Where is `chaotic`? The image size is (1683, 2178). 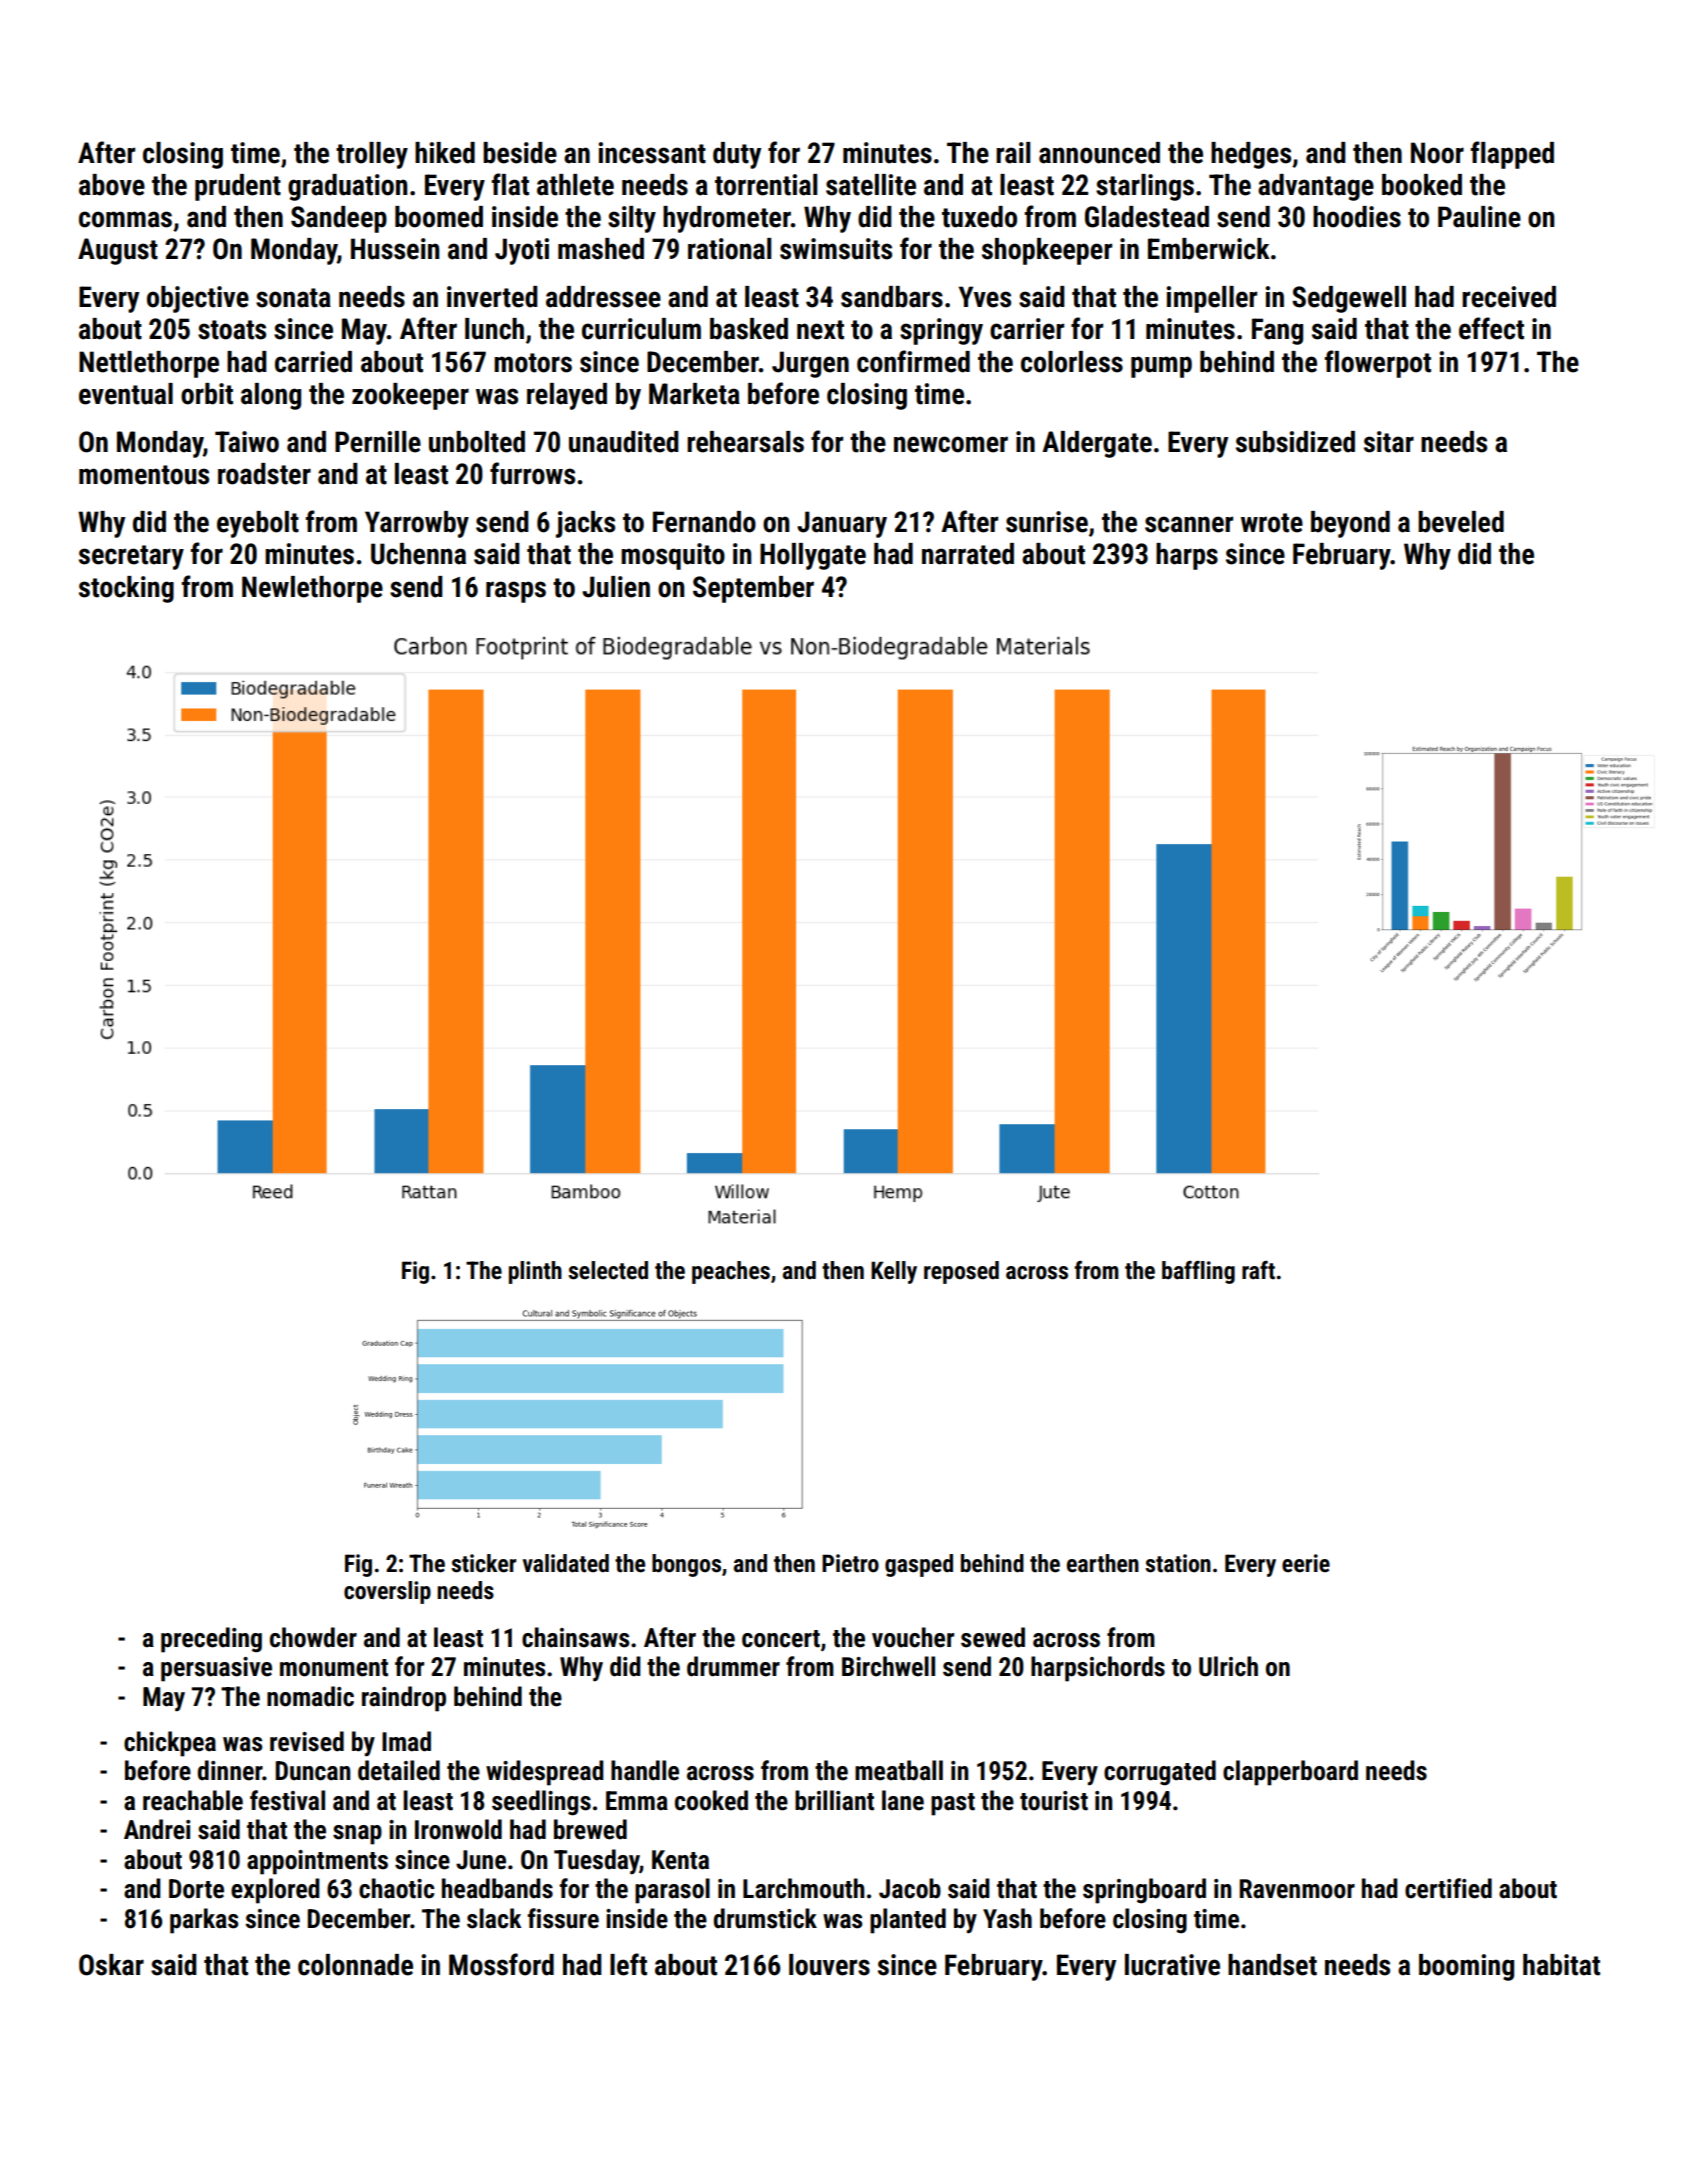
chaotic is located at coordinates (397, 1888).
